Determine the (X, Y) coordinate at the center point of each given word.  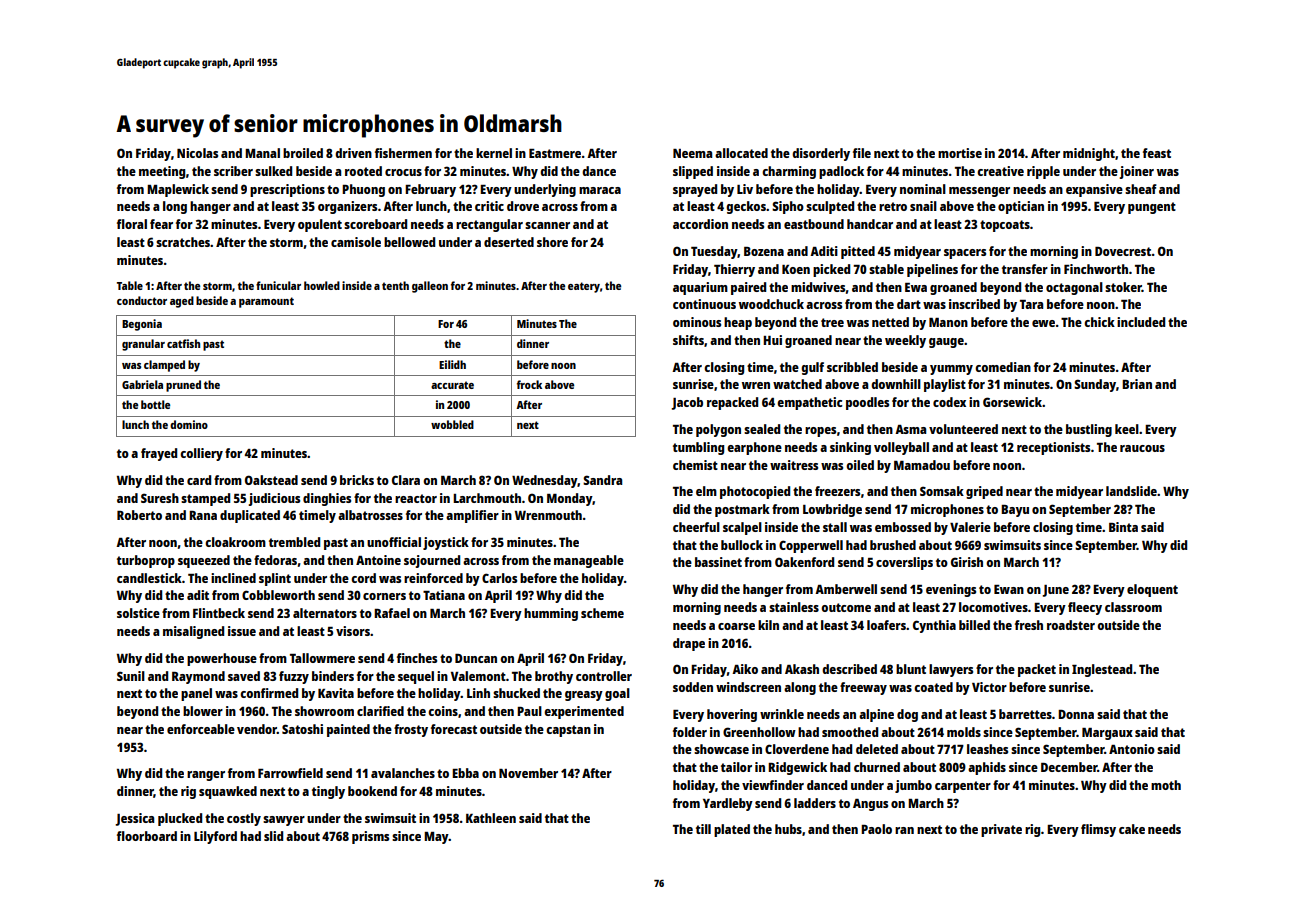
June (1055, 591)
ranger (206, 776)
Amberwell (846, 589)
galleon (430, 287)
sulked (273, 171)
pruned (183, 386)
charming (789, 172)
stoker (1123, 287)
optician (1021, 207)
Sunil (131, 676)
